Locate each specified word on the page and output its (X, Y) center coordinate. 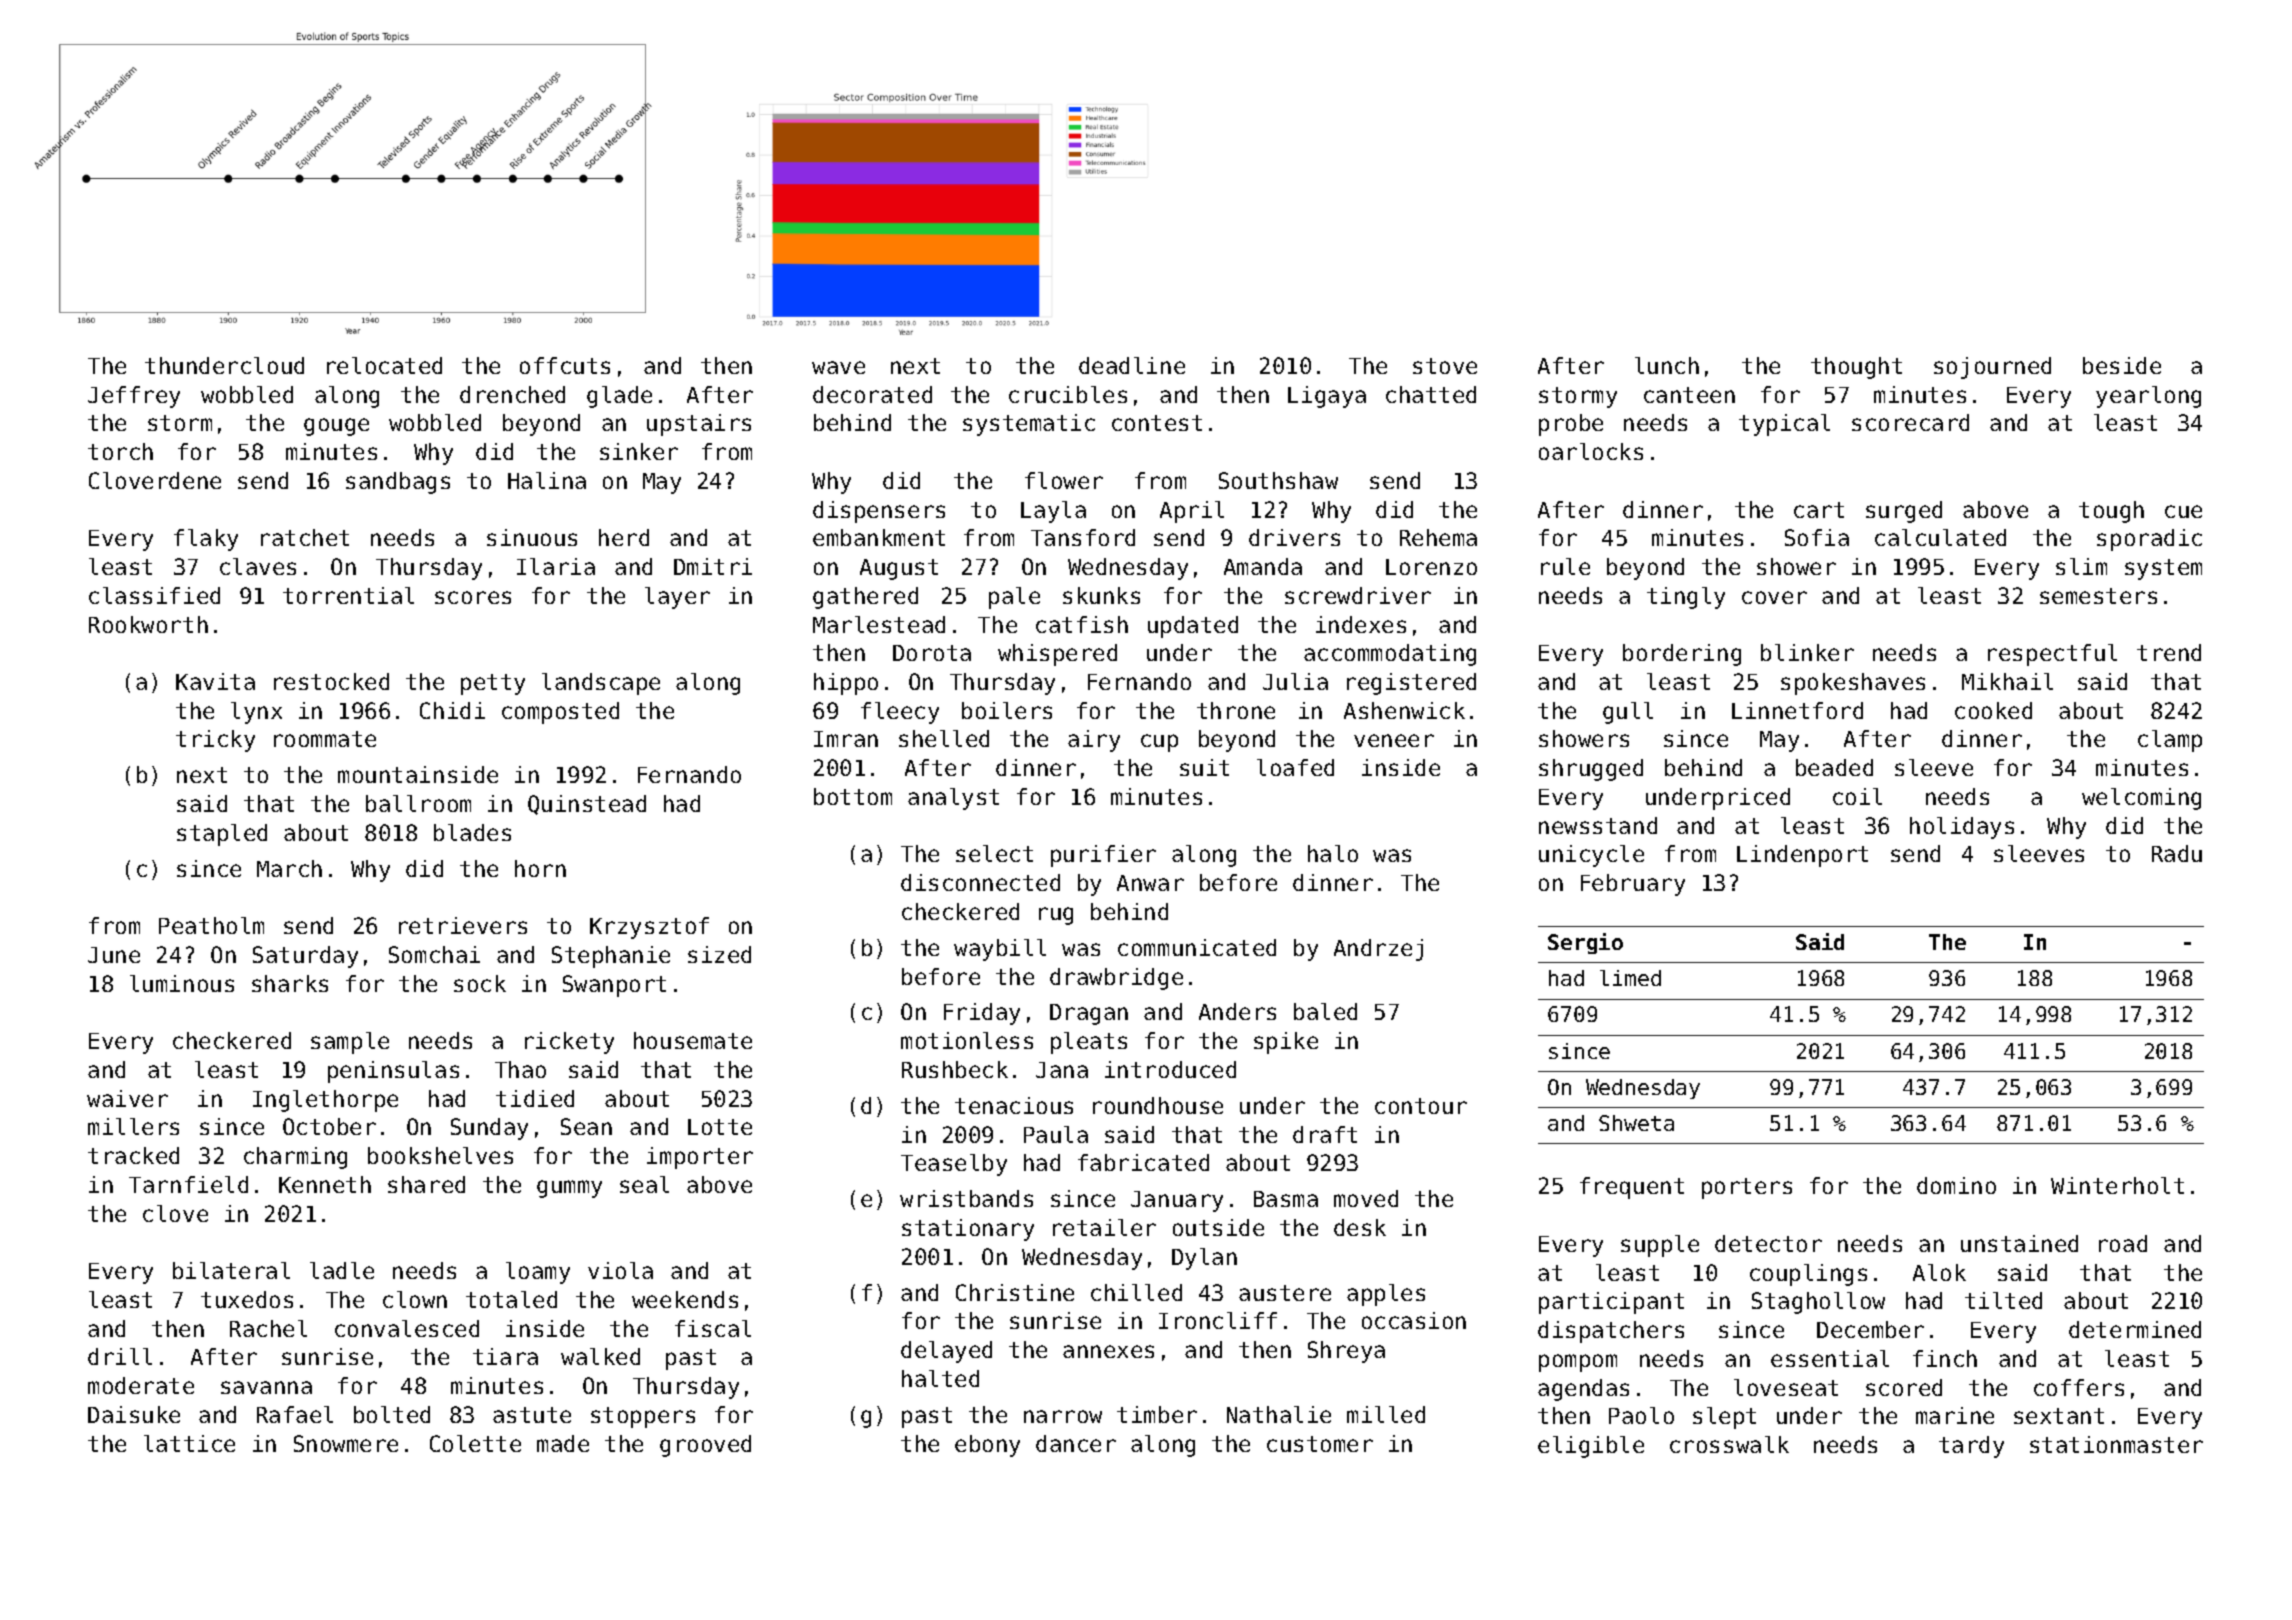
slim (2081, 566)
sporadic (2149, 540)
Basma (1286, 1199)
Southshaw (1278, 480)
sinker (639, 451)
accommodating (1390, 655)
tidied (535, 1098)
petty (493, 684)
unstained (2019, 1243)
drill (120, 1356)
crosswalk (1729, 1444)
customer (1320, 1444)
